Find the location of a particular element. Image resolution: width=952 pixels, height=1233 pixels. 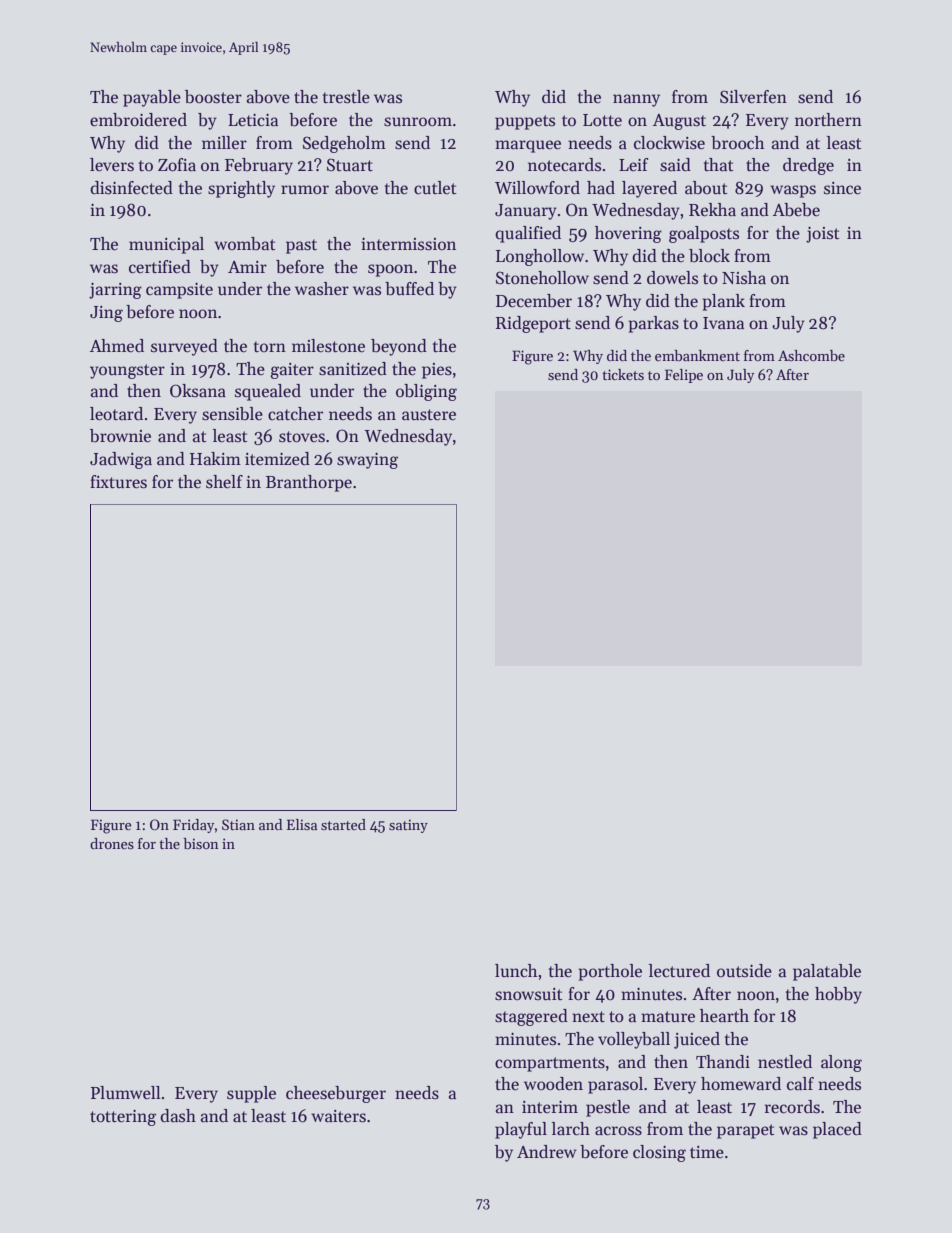

outside is located at coordinates (744, 971).
